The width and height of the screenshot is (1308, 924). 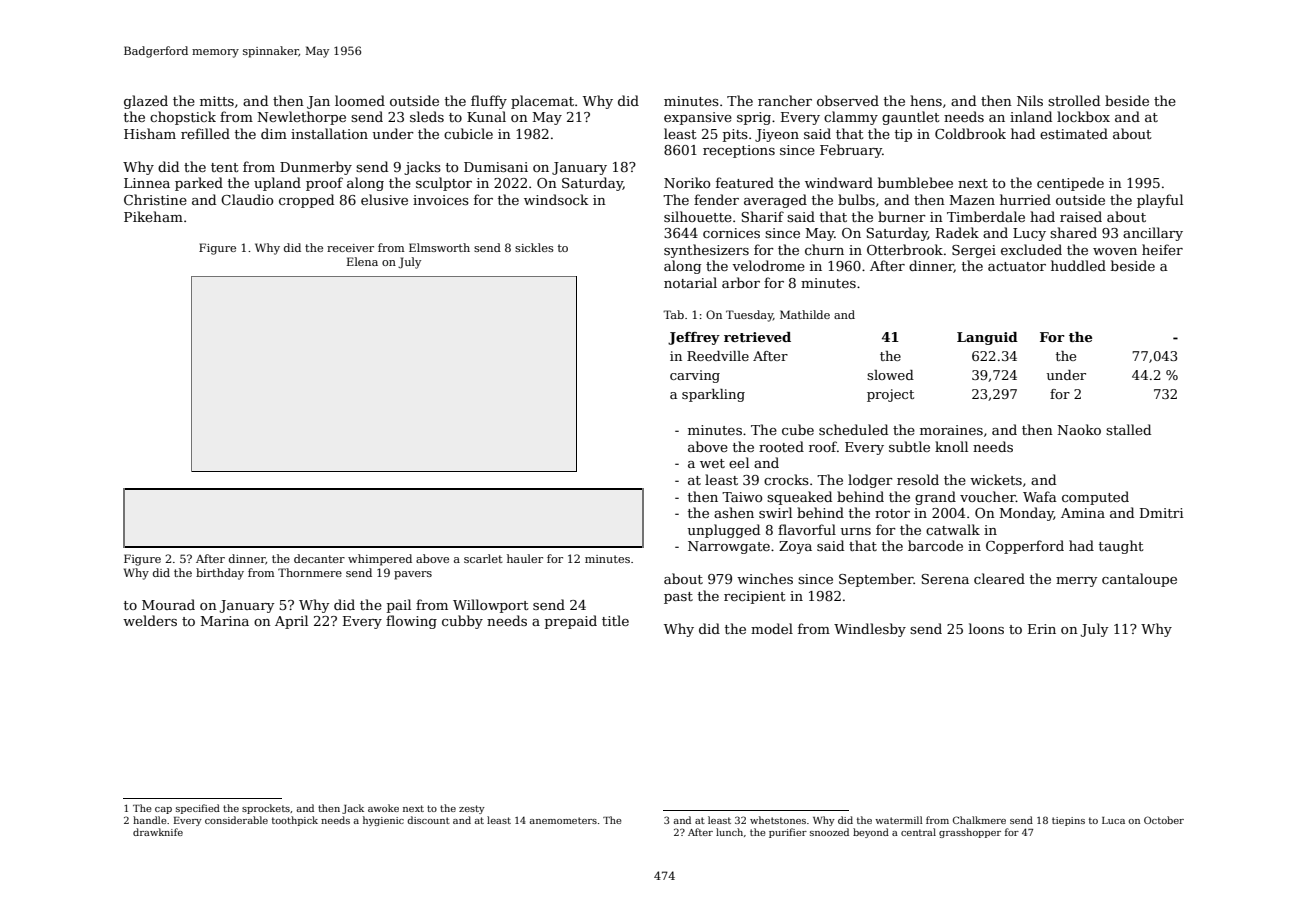 I want to click on cap, so click(x=163, y=810).
